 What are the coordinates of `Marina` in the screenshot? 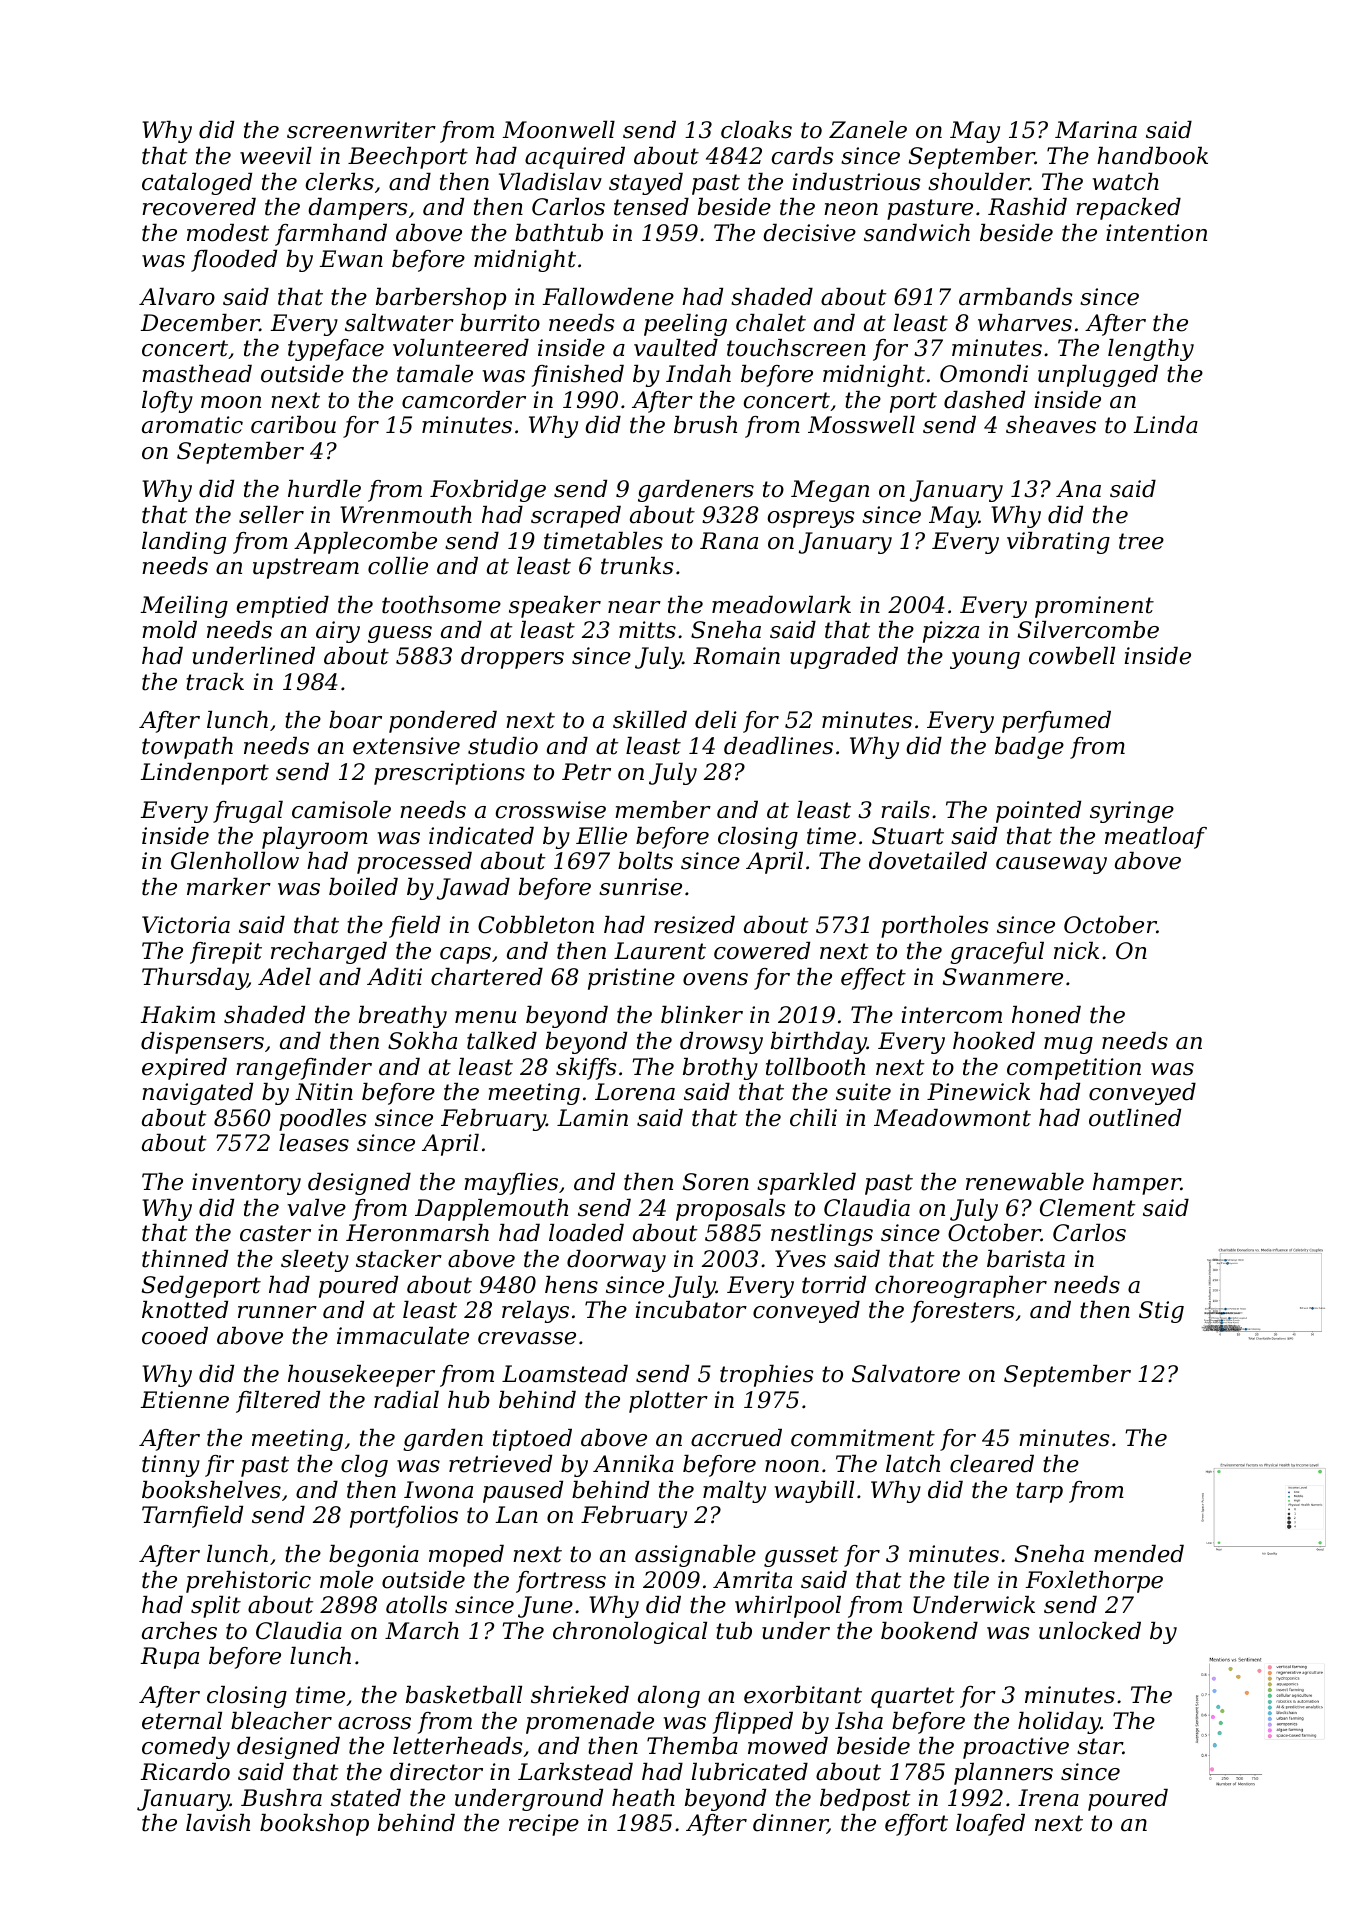 It's located at (1096, 130).
